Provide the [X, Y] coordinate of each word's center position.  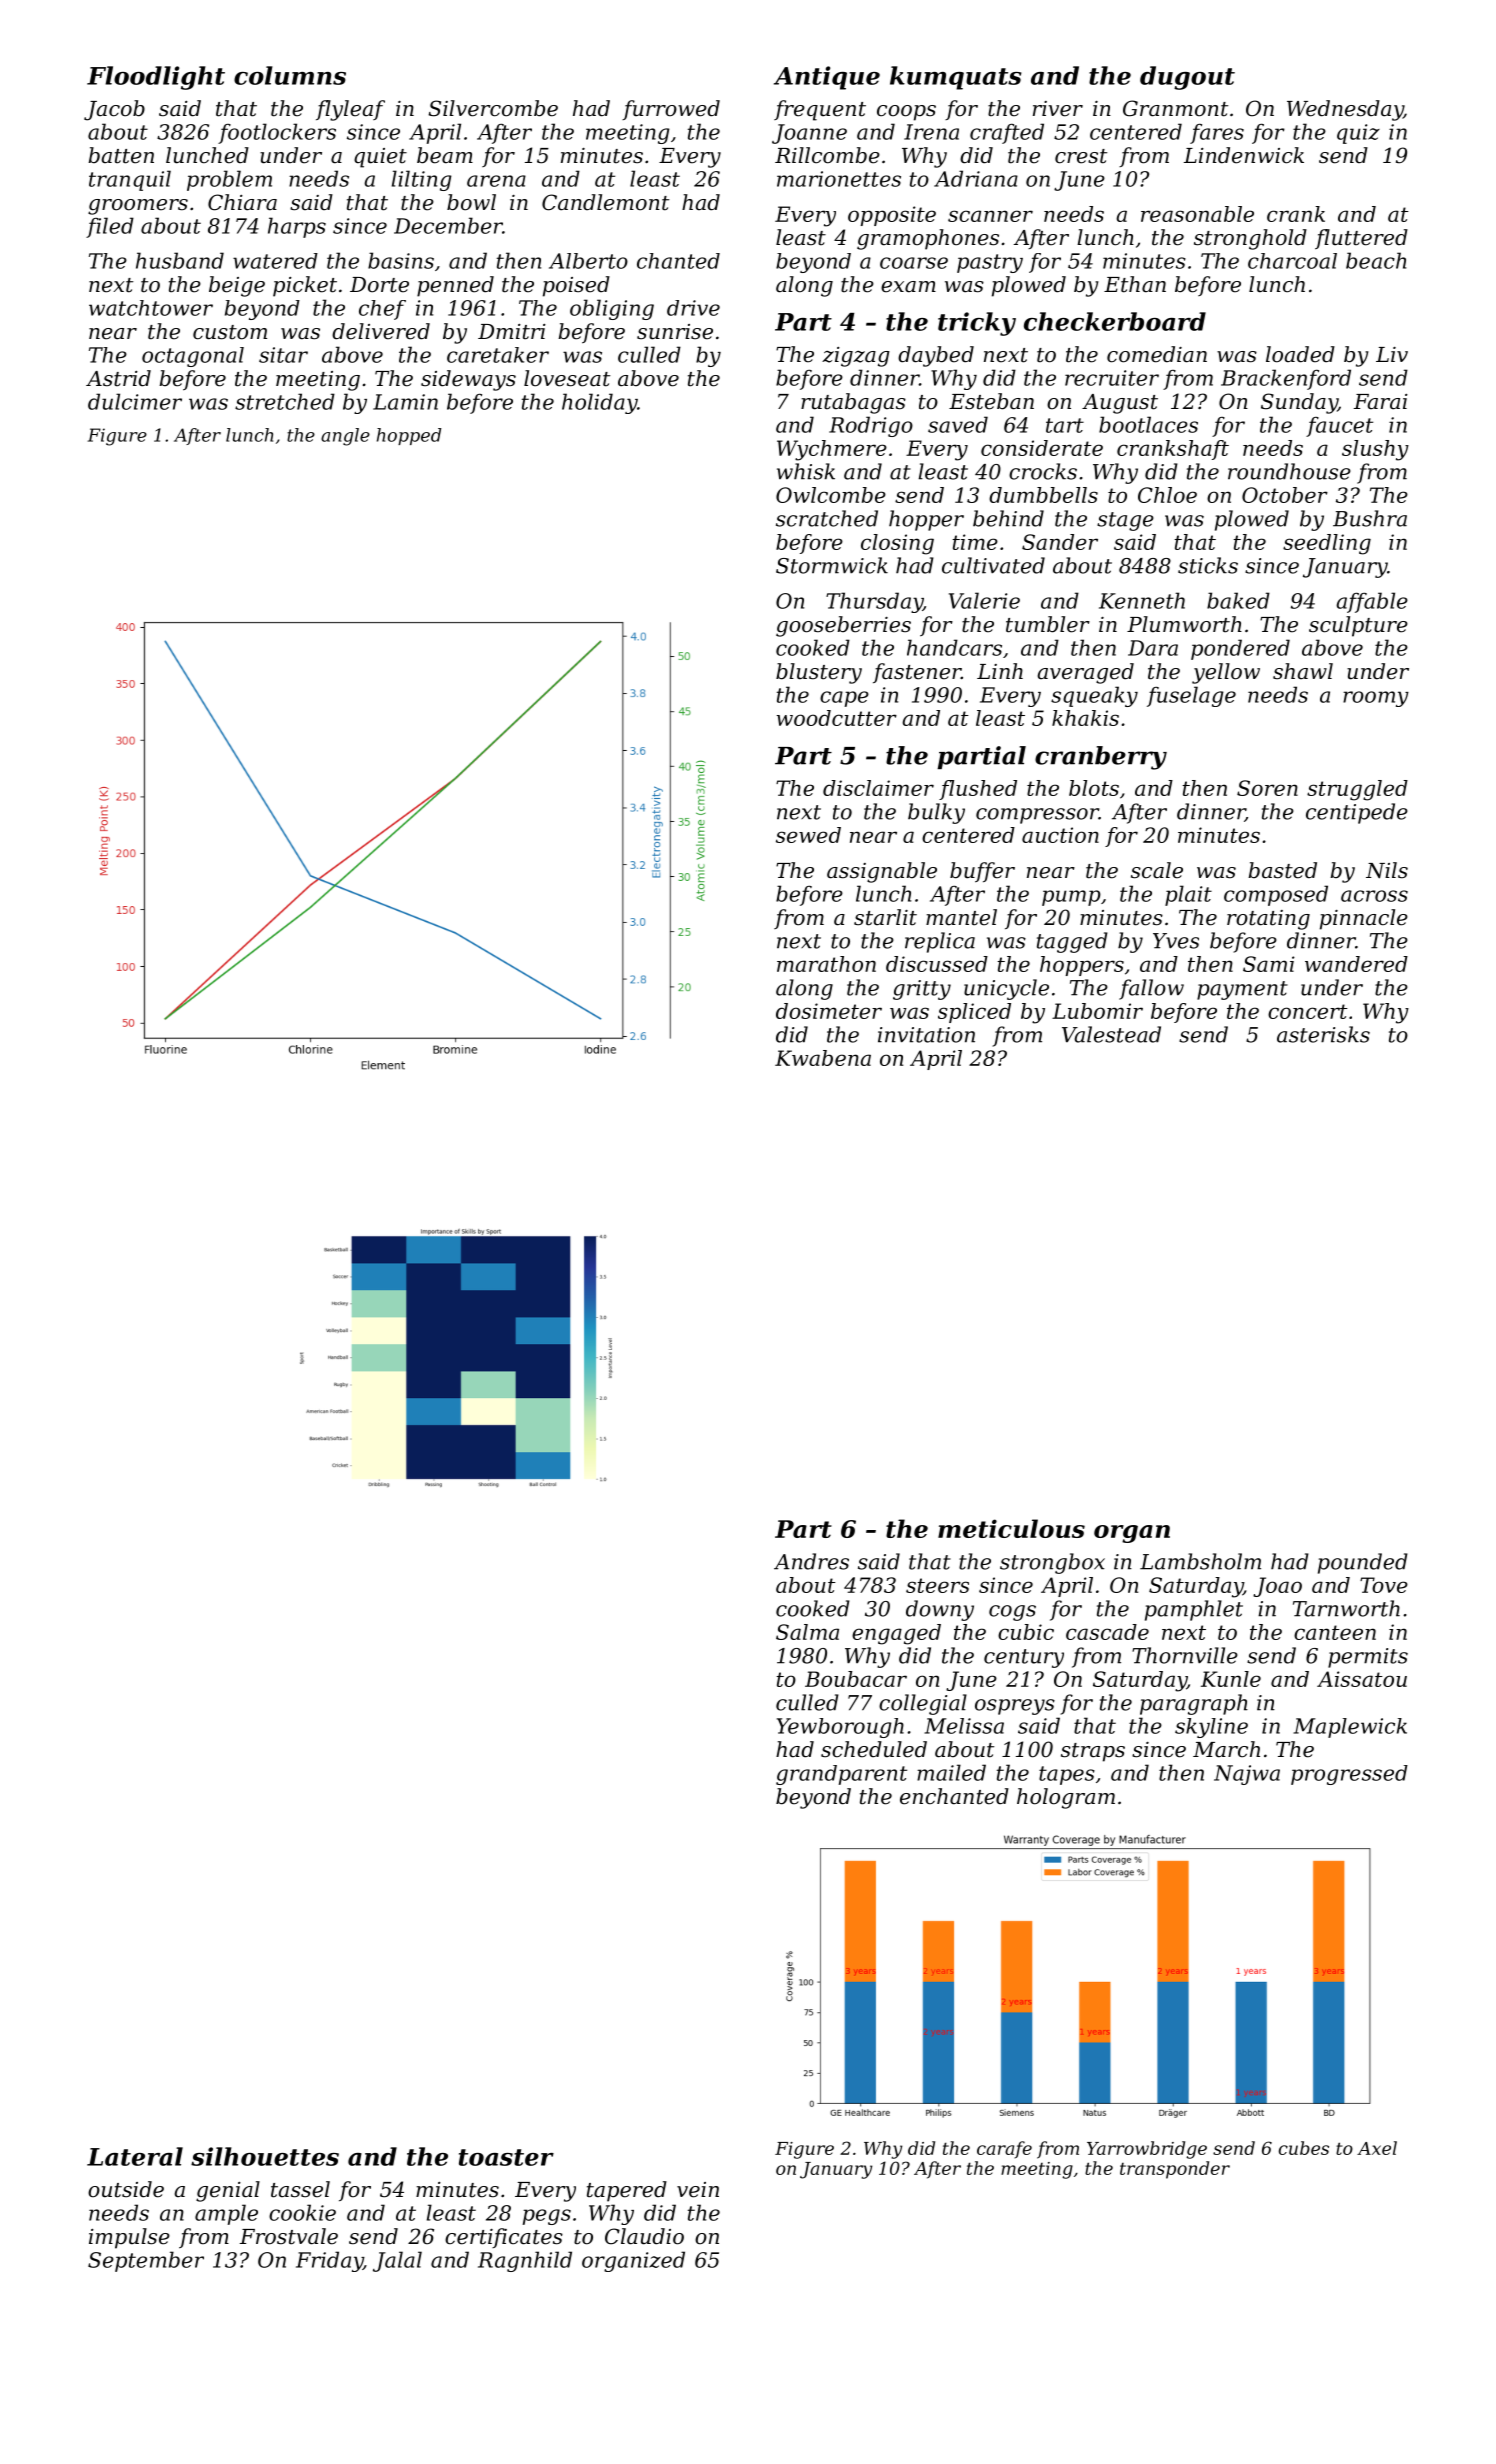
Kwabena [823, 1058]
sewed [808, 835]
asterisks [1323, 1034]
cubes [1304, 2148]
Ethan [1135, 284]
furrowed [671, 110]
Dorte [379, 285]
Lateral [135, 2156]
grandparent [841, 1775]
